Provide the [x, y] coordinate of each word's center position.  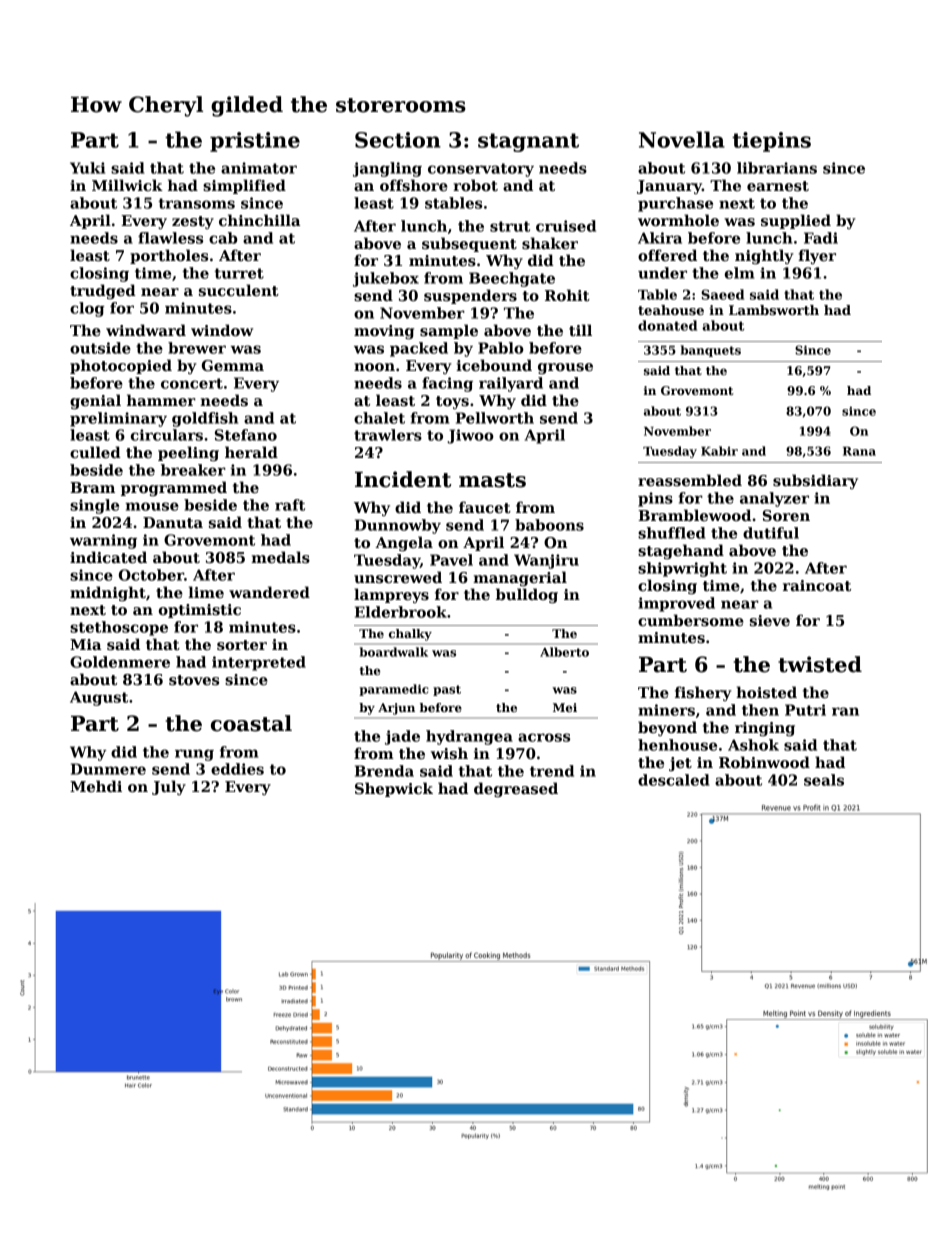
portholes [169, 256]
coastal [251, 723]
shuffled [672, 533]
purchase [675, 204]
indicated [108, 557]
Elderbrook [401, 612]
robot [475, 185]
